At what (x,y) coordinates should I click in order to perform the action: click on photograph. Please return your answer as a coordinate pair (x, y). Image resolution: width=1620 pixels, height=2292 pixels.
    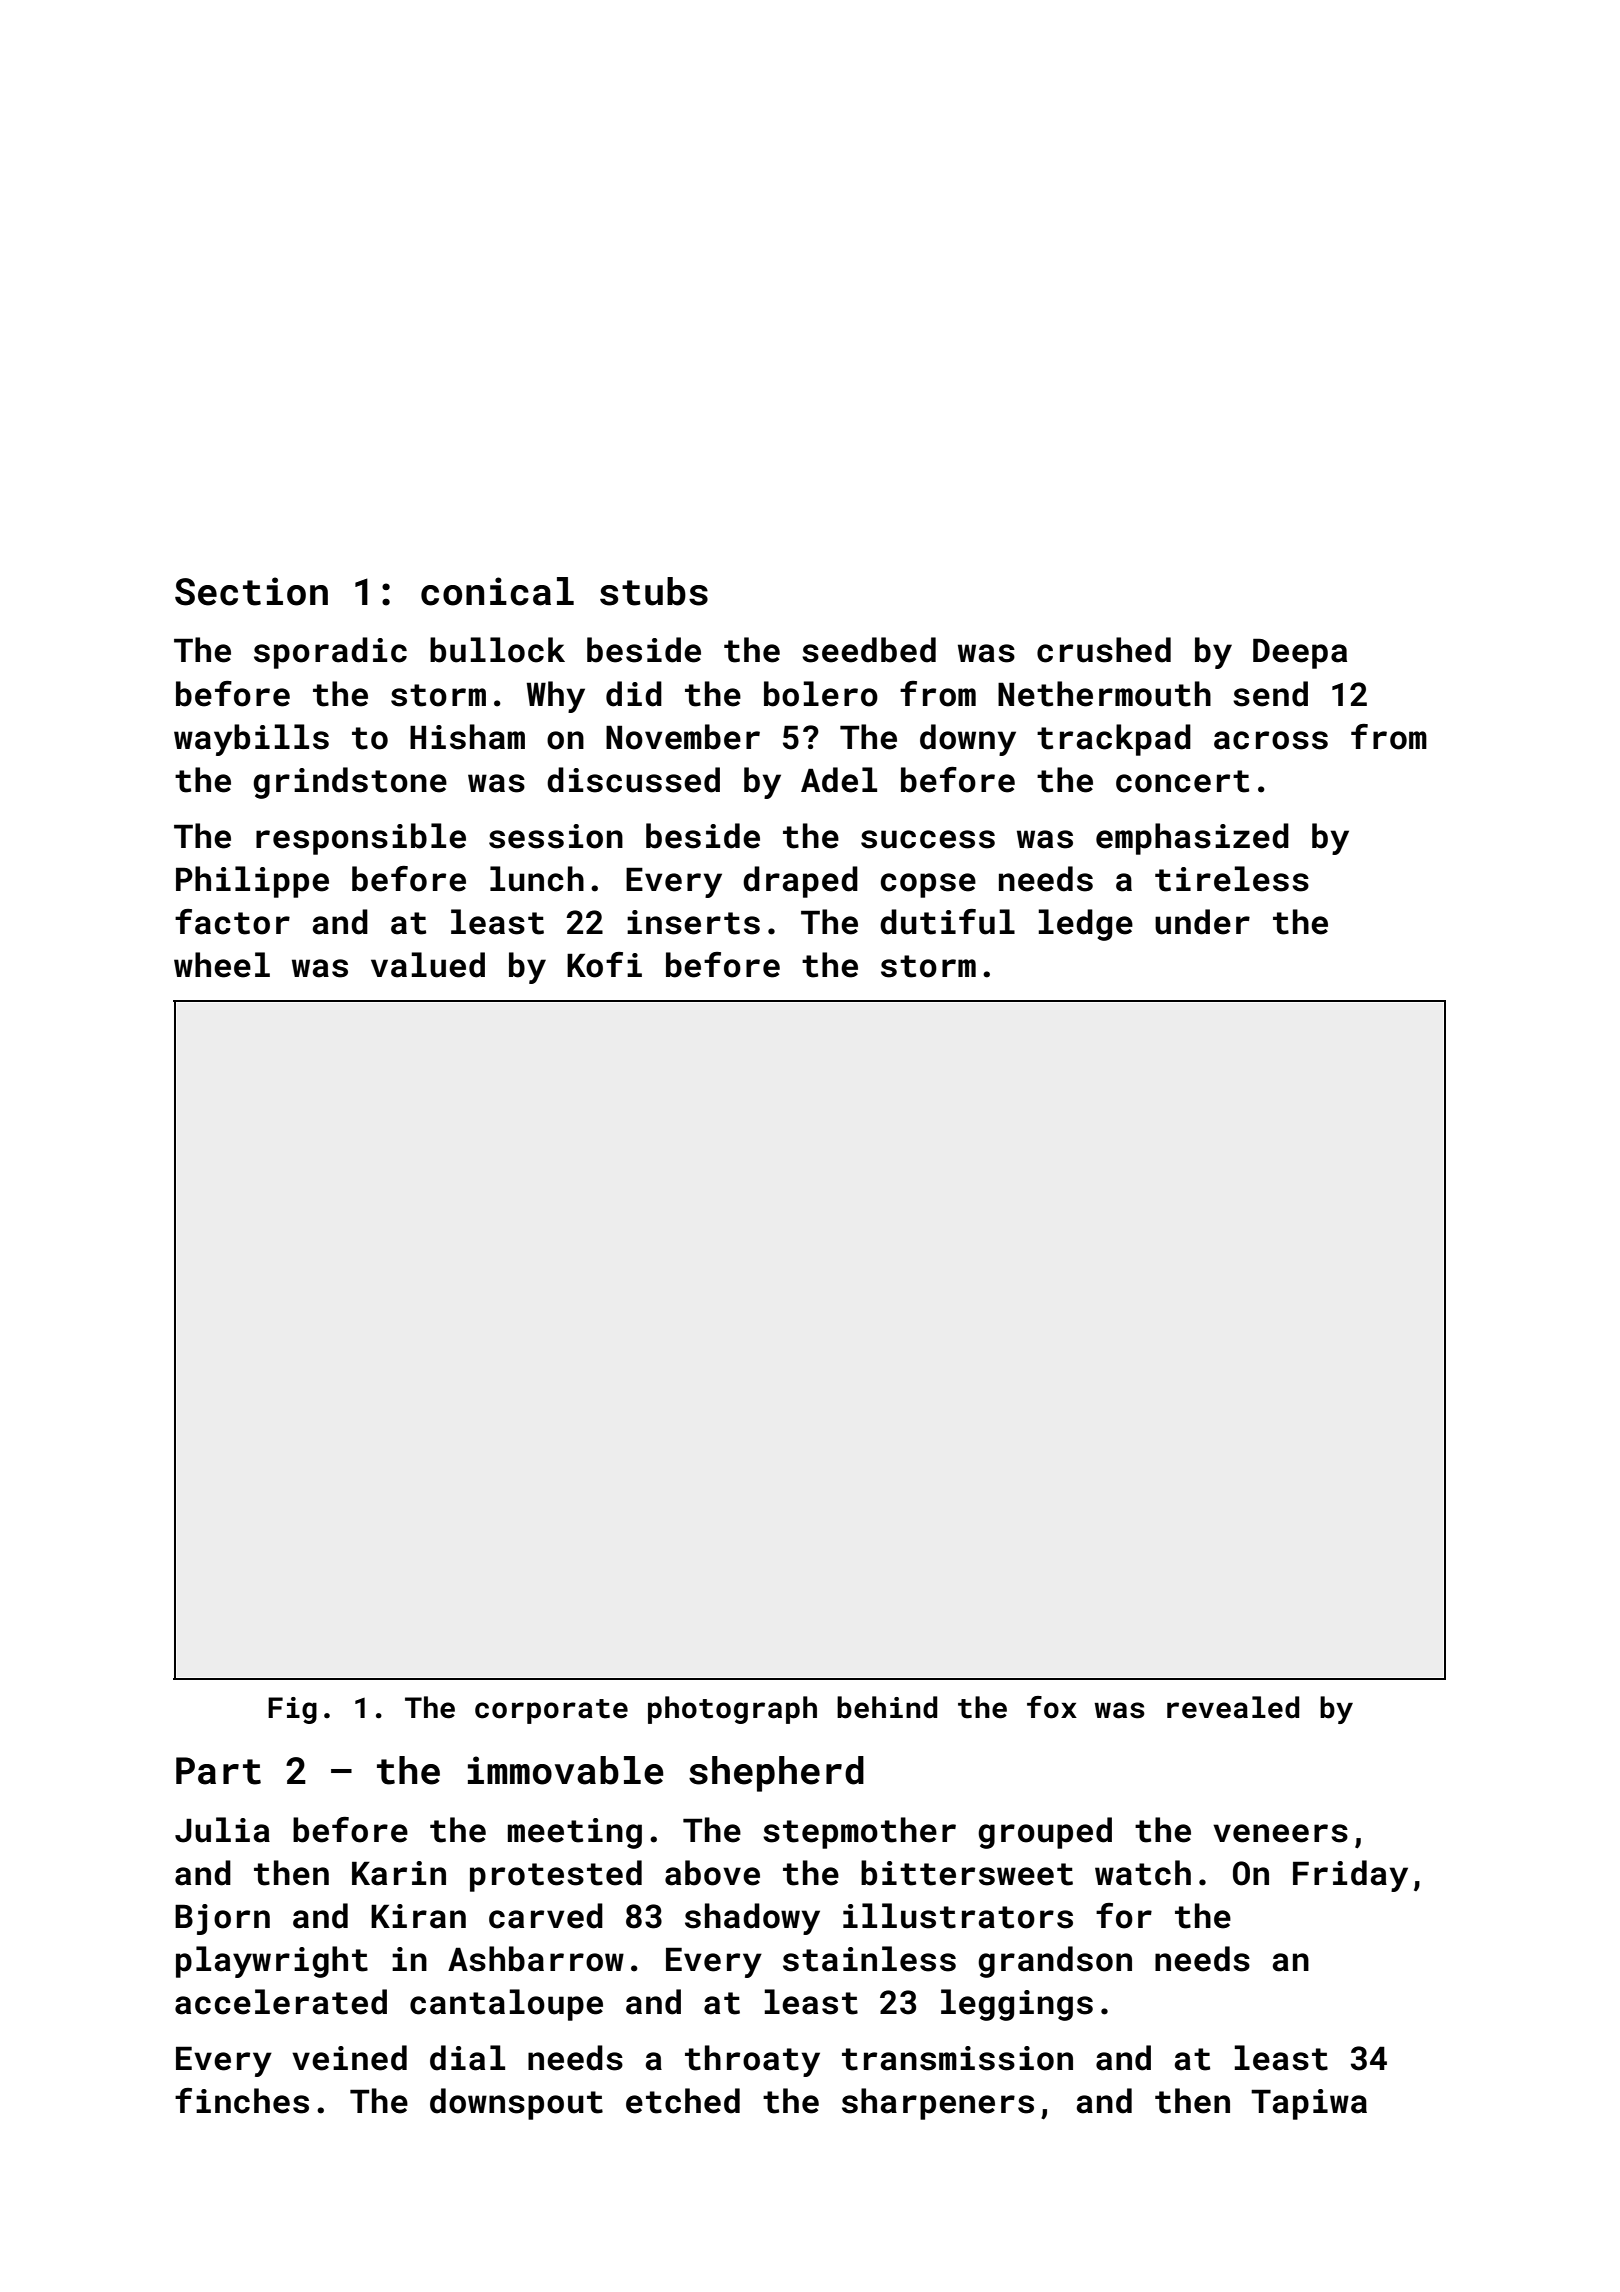
    Looking at the image, I should click on (732, 1710).
